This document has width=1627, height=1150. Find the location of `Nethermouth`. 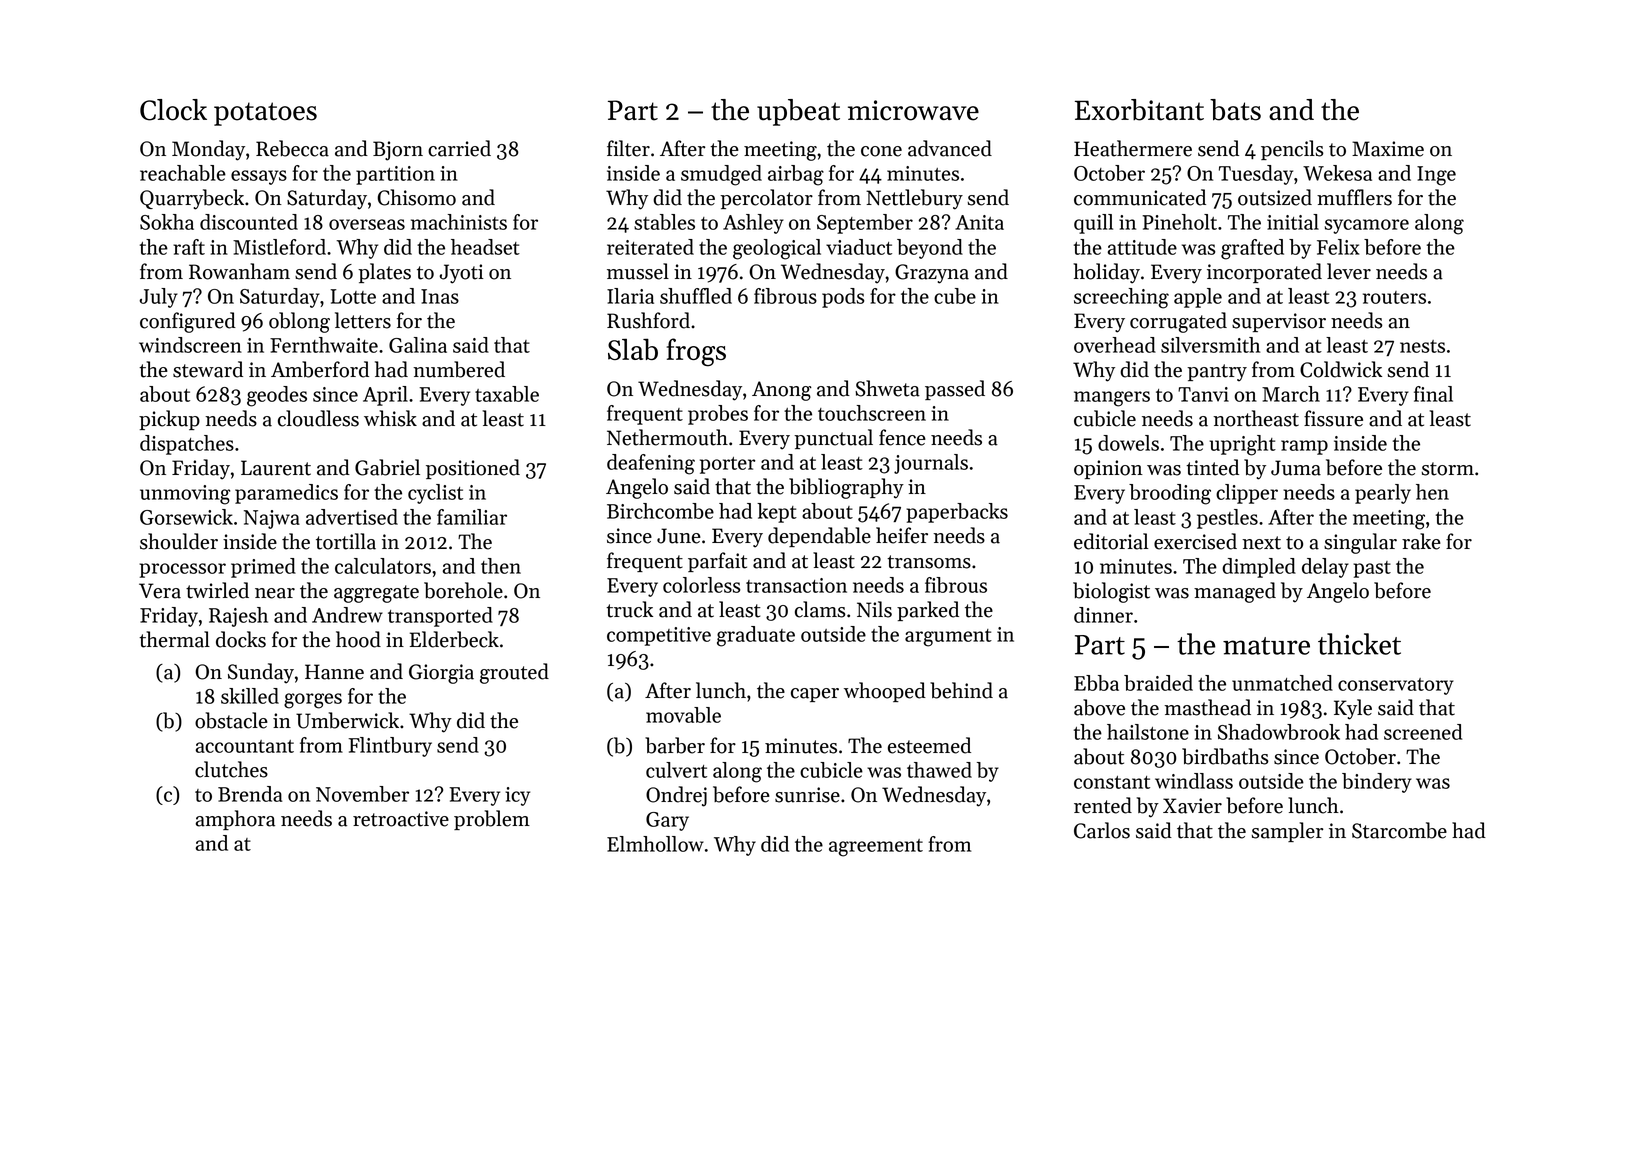

Nethermouth is located at coordinates (667, 437).
